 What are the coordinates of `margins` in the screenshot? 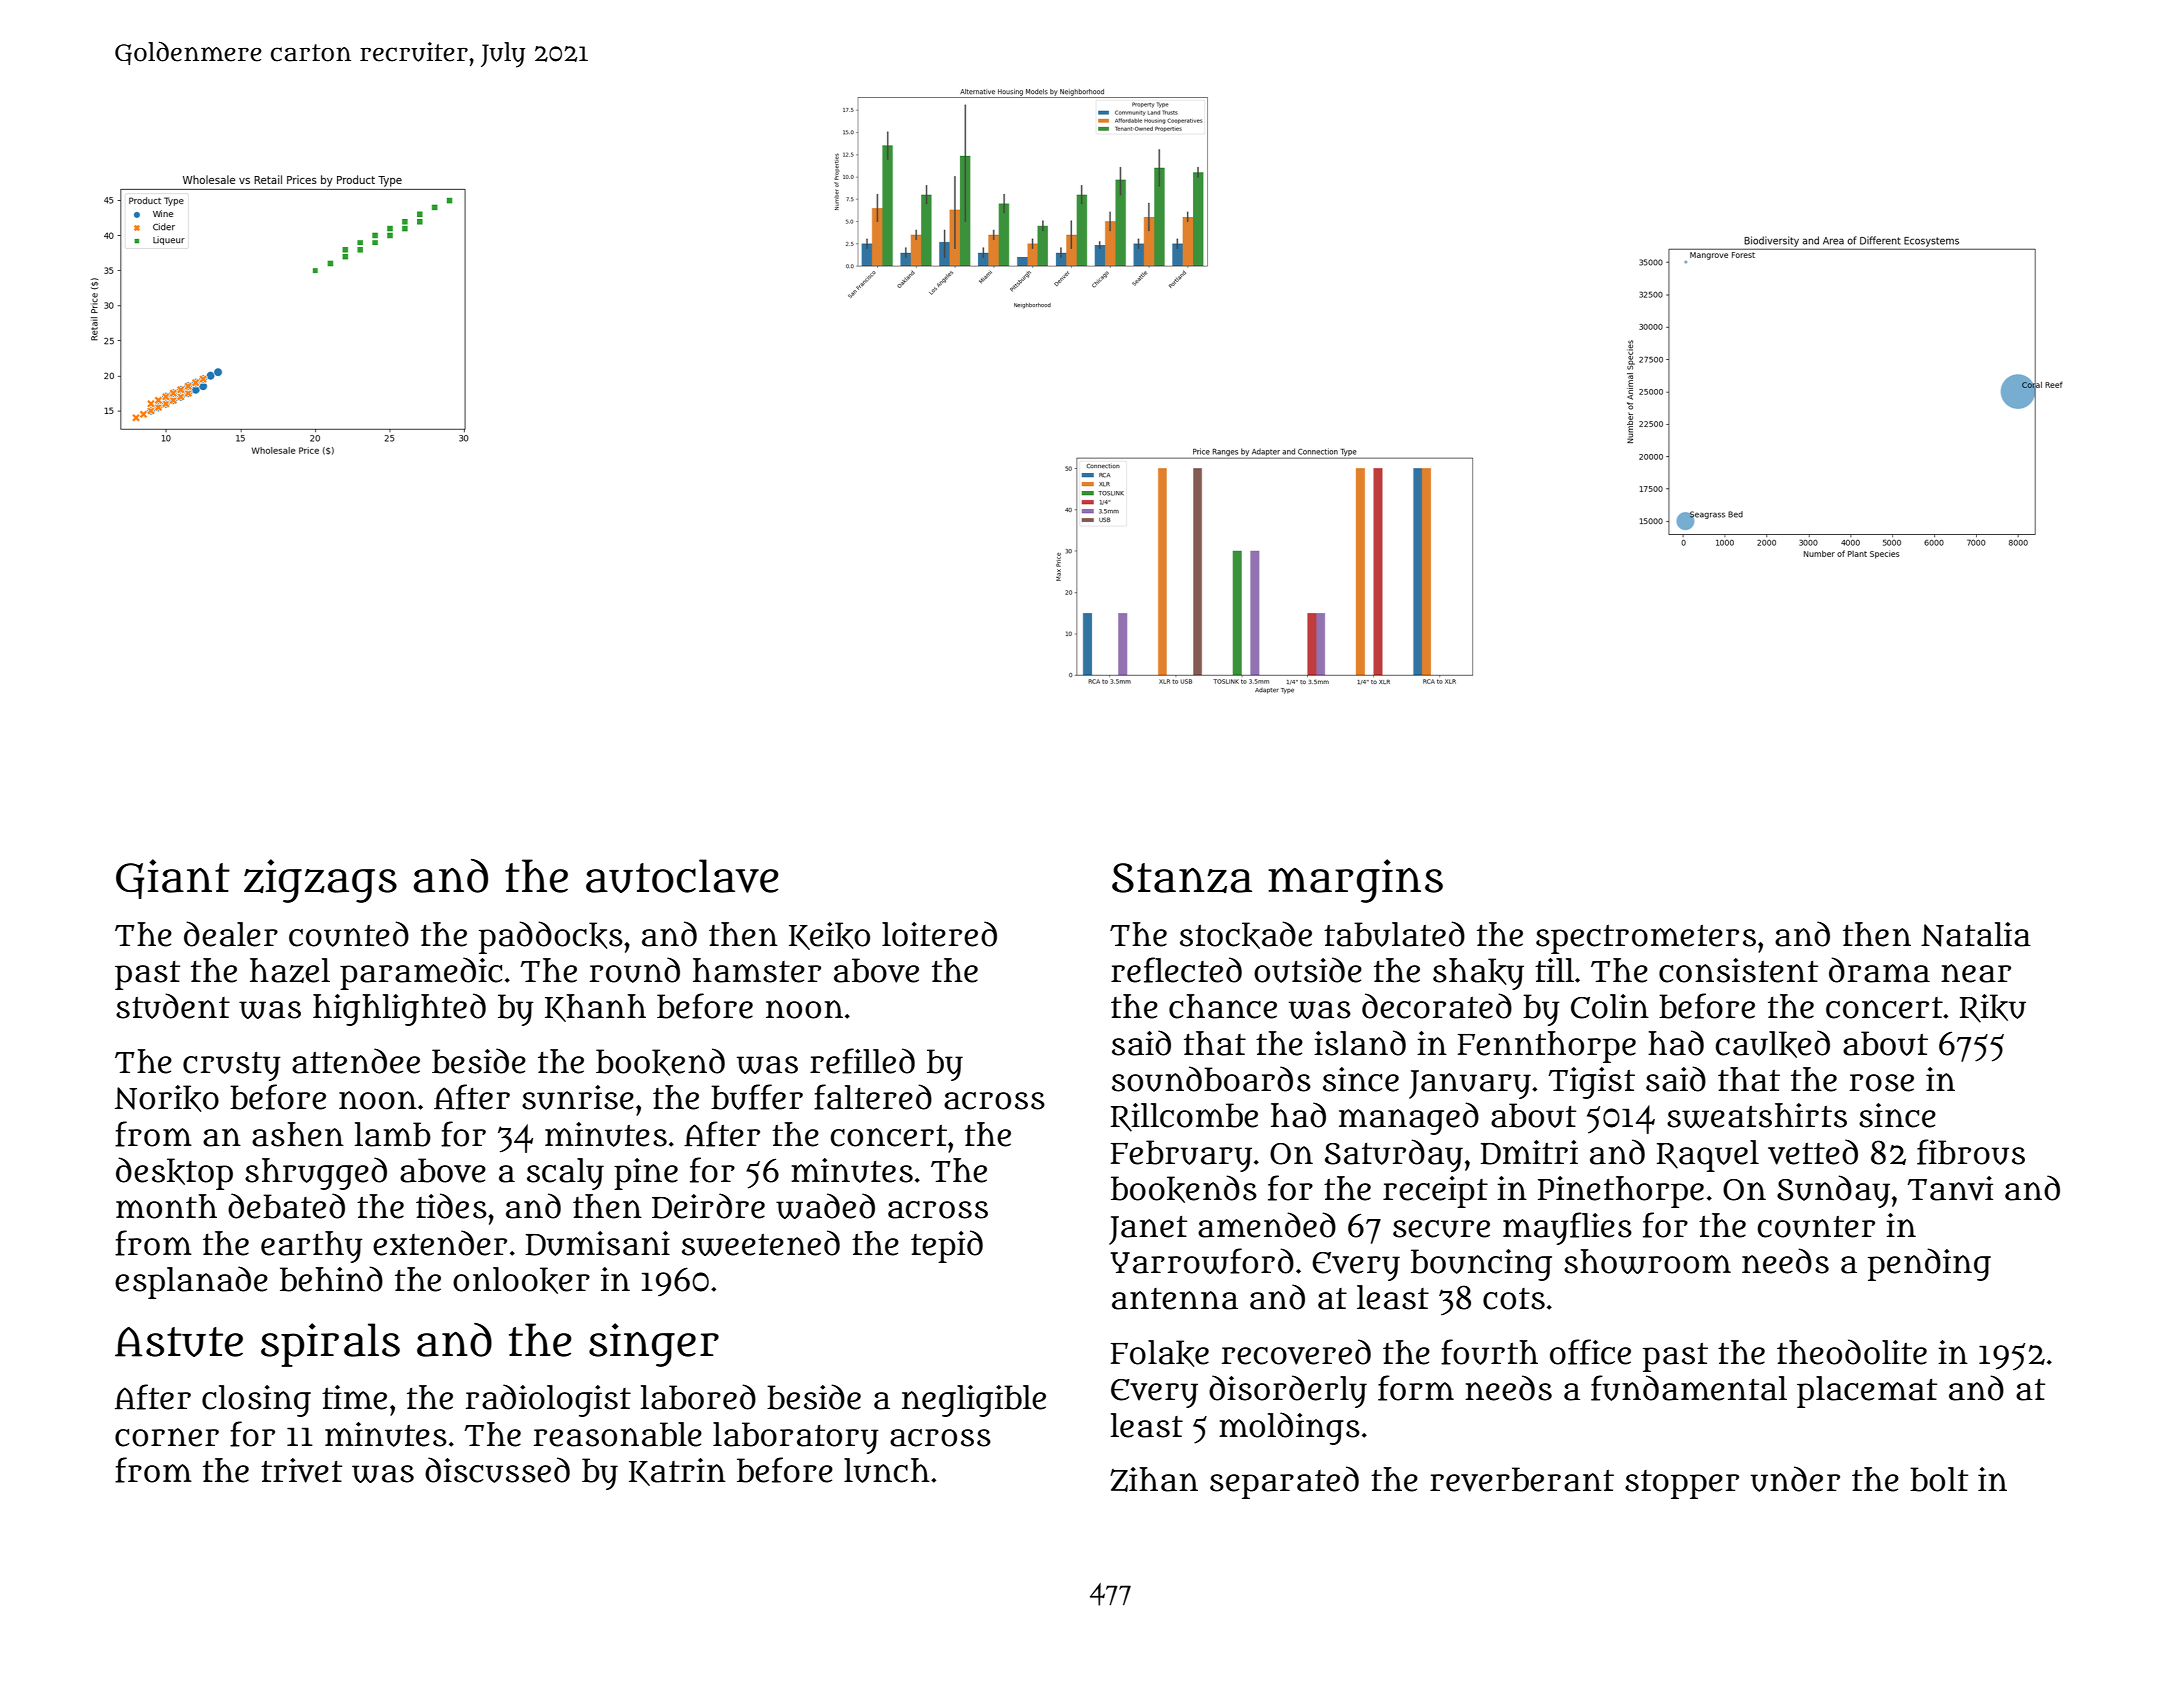 It's located at (1355, 881).
